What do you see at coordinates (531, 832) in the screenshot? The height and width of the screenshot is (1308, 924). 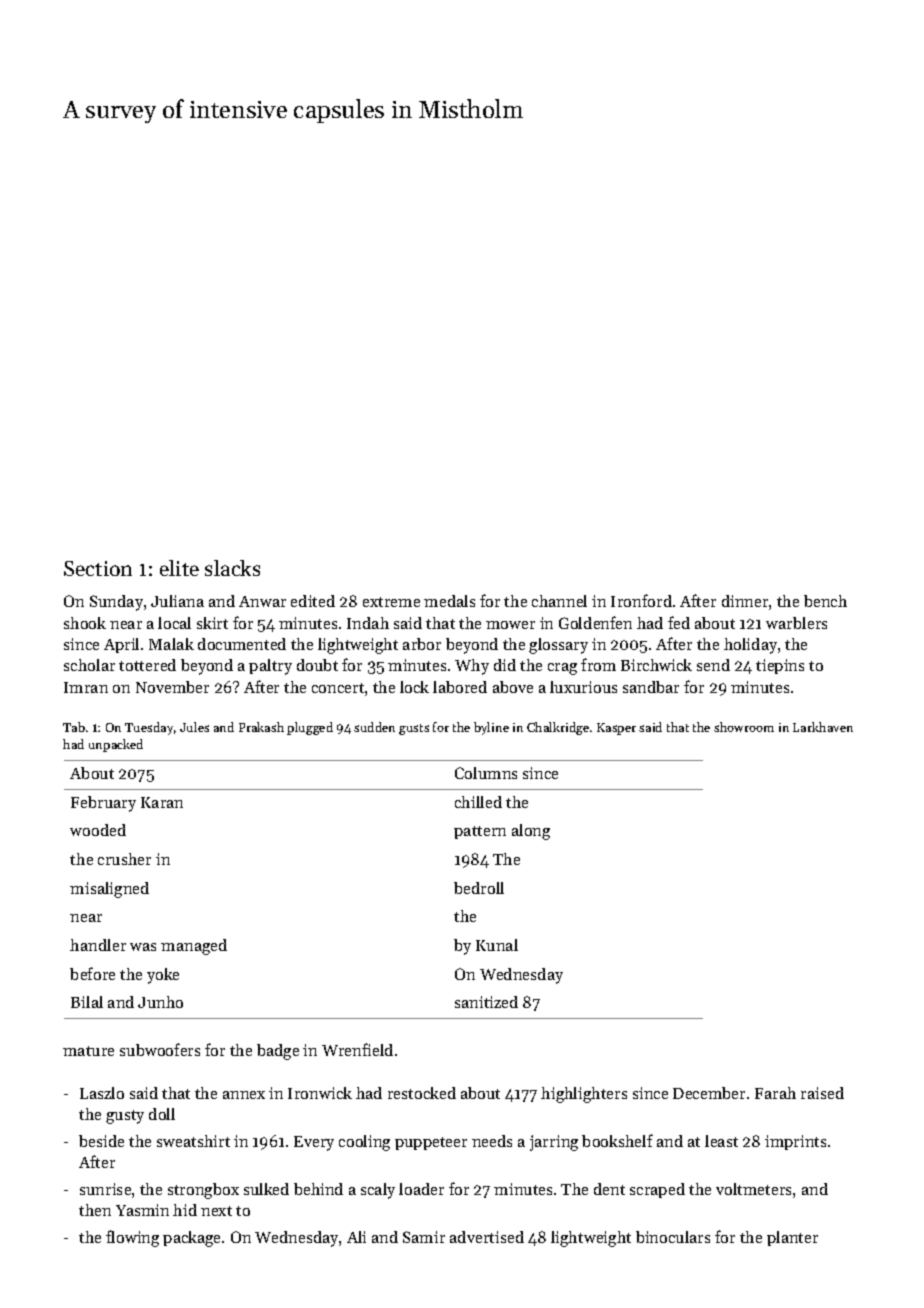 I see `along` at bounding box center [531, 832].
